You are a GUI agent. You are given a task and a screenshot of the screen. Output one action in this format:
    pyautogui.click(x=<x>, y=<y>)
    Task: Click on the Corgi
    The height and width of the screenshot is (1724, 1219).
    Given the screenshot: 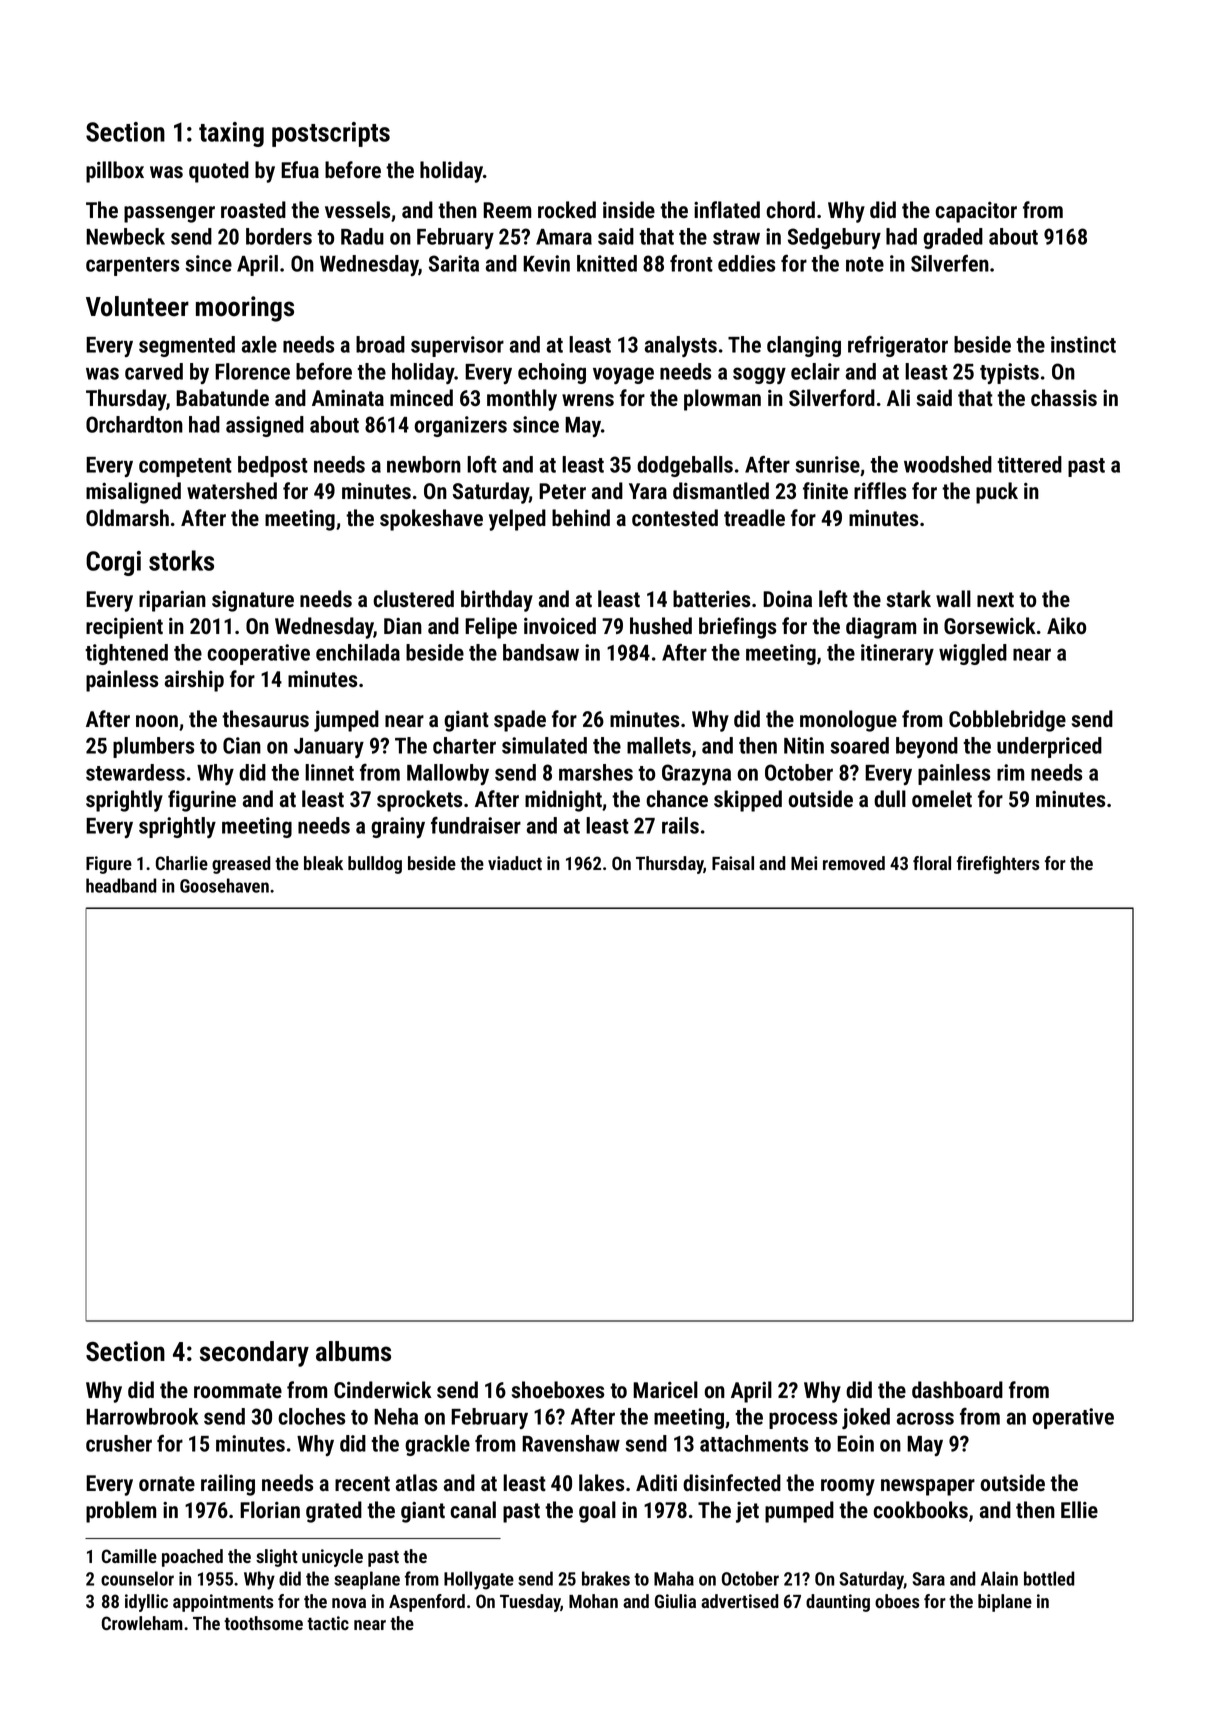 What is the action you would take?
    pyautogui.click(x=113, y=563)
